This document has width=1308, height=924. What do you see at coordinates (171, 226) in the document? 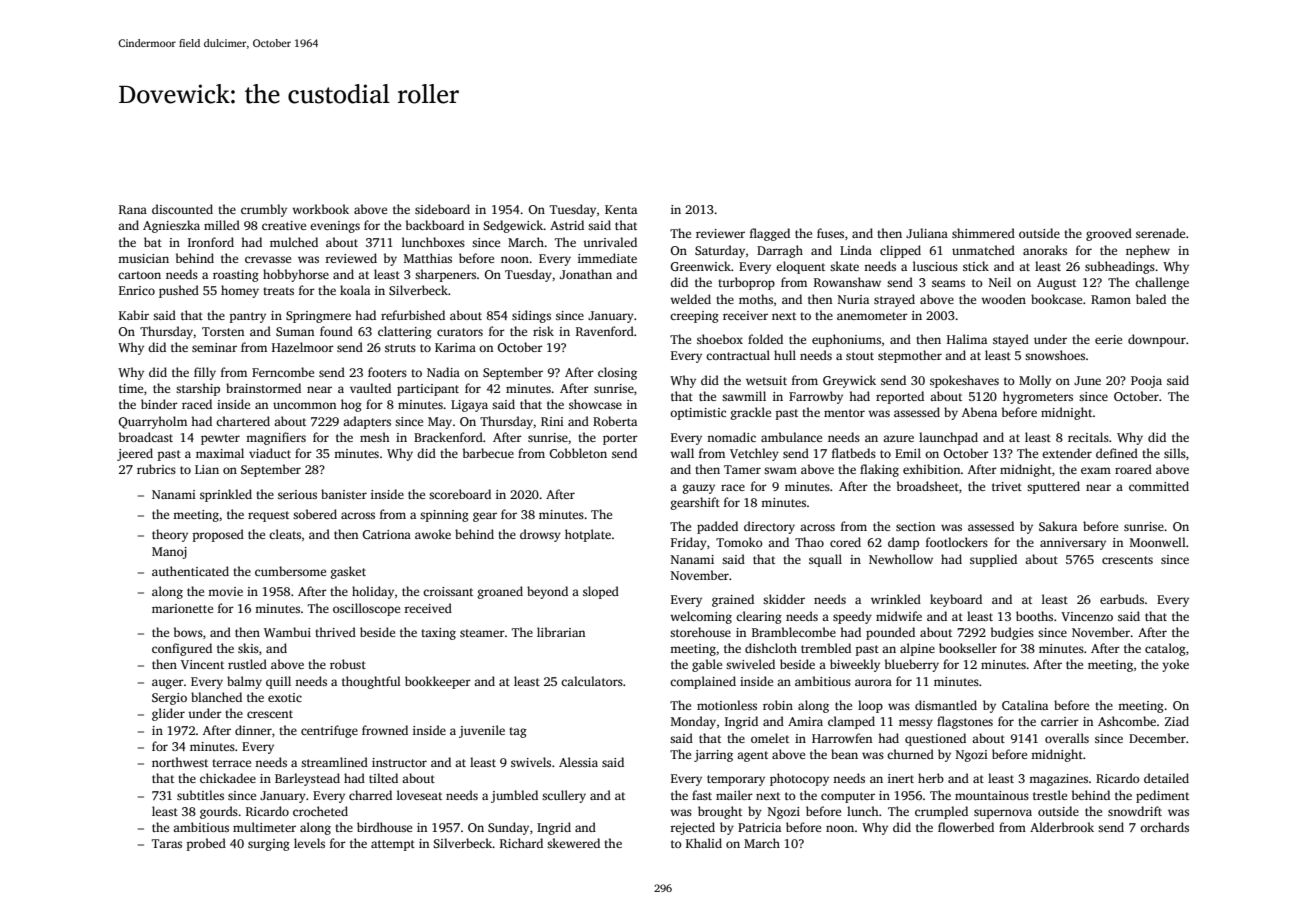
I see `Agnieszka` at bounding box center [171, 226].
